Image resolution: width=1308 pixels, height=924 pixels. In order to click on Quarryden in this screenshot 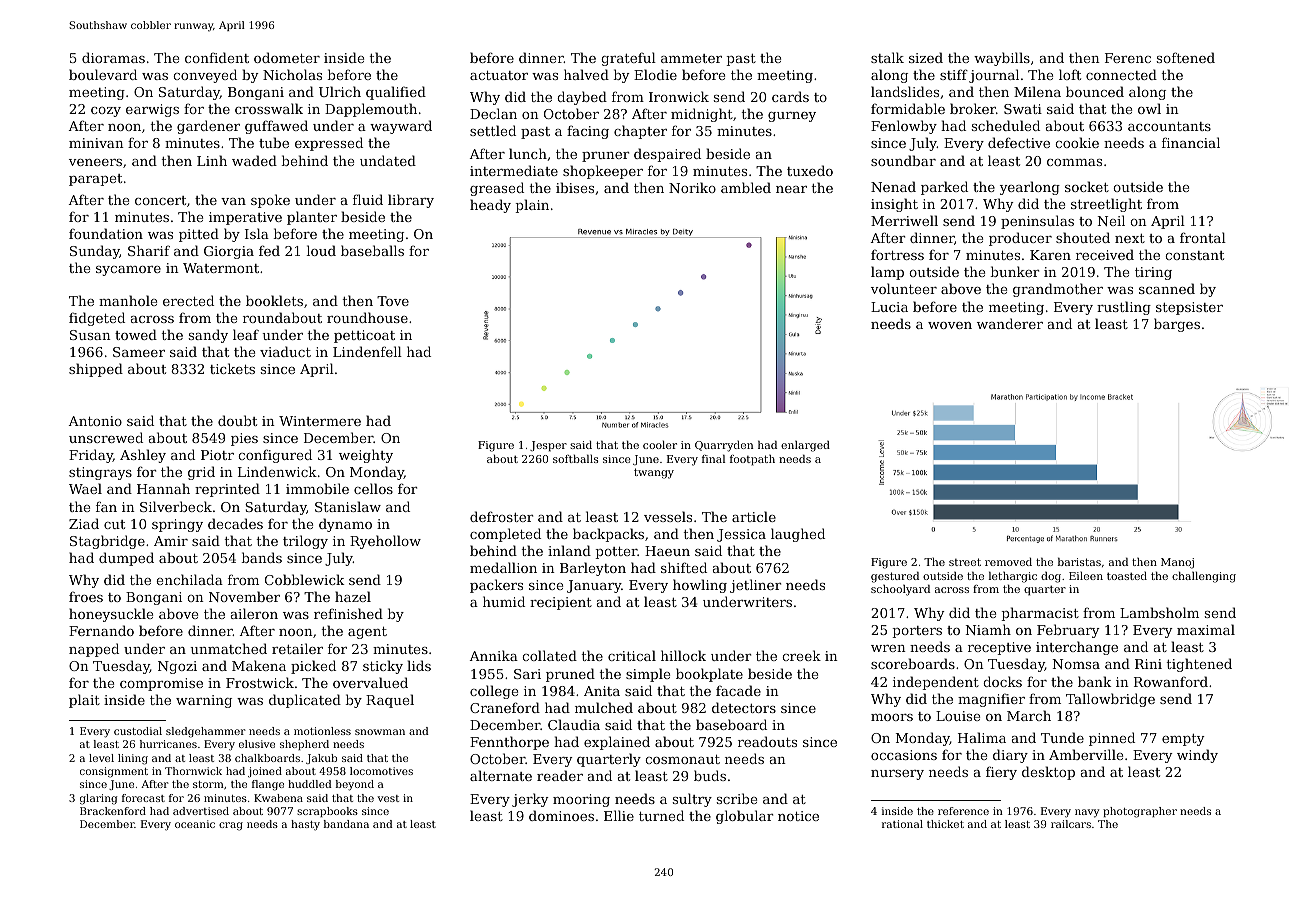, I will do `click(724, 446)`.
